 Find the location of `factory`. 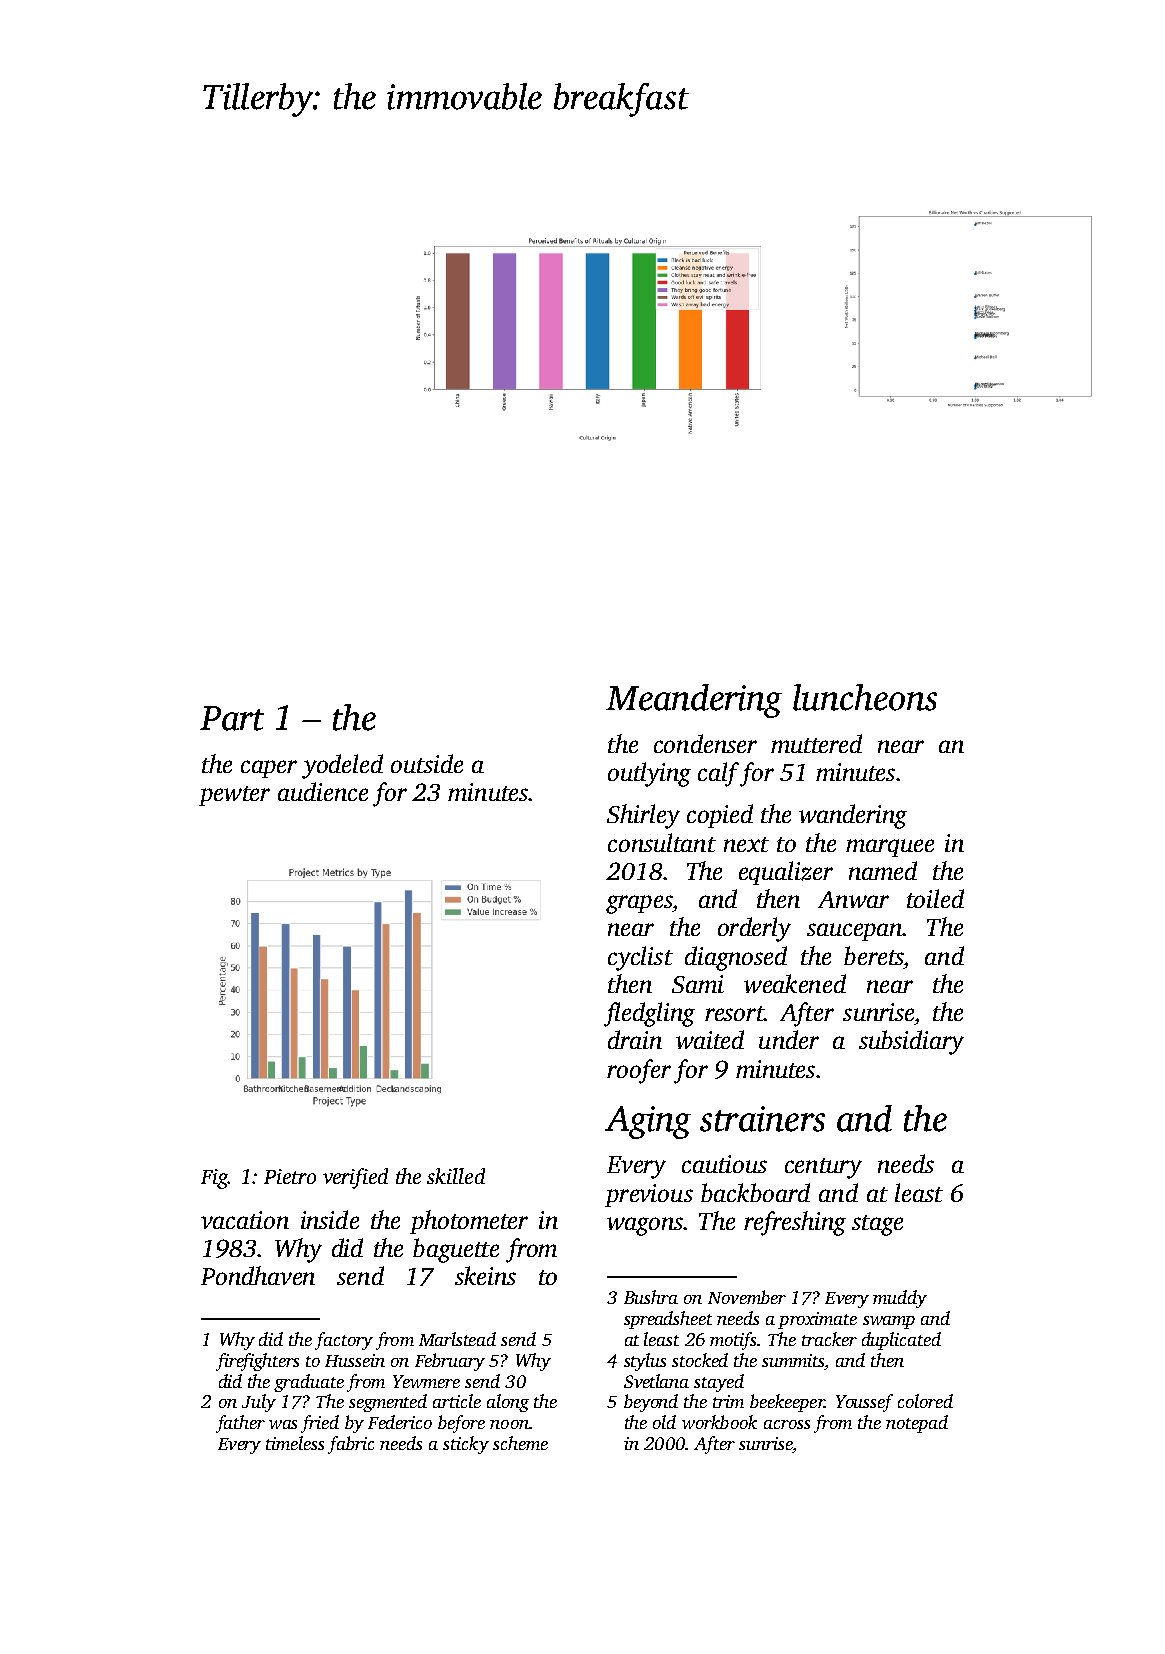

factory is located at coordinates (344, 1341).
